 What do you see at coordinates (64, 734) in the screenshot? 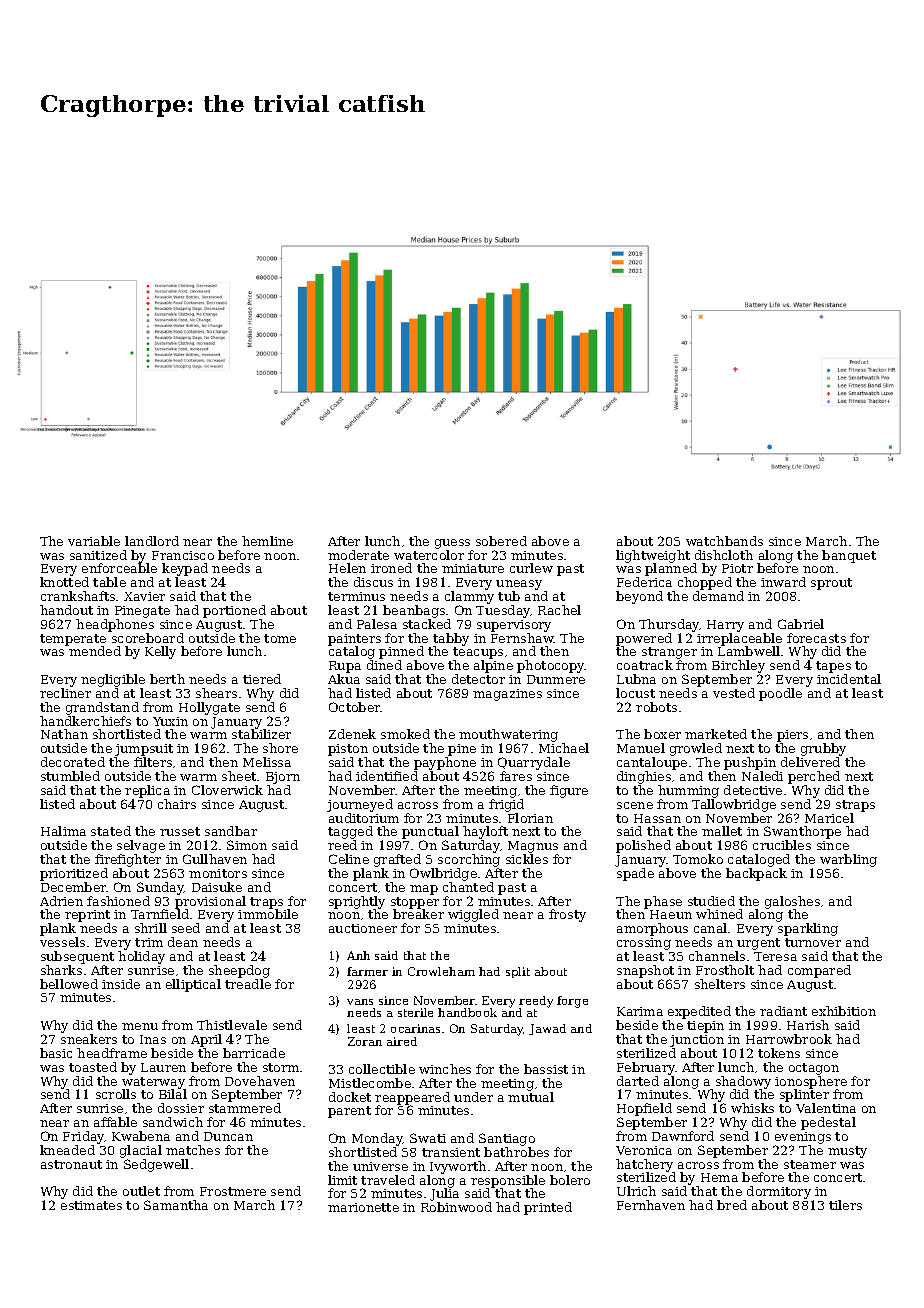
I see `Nathan` at bounding box center [64, 734].
